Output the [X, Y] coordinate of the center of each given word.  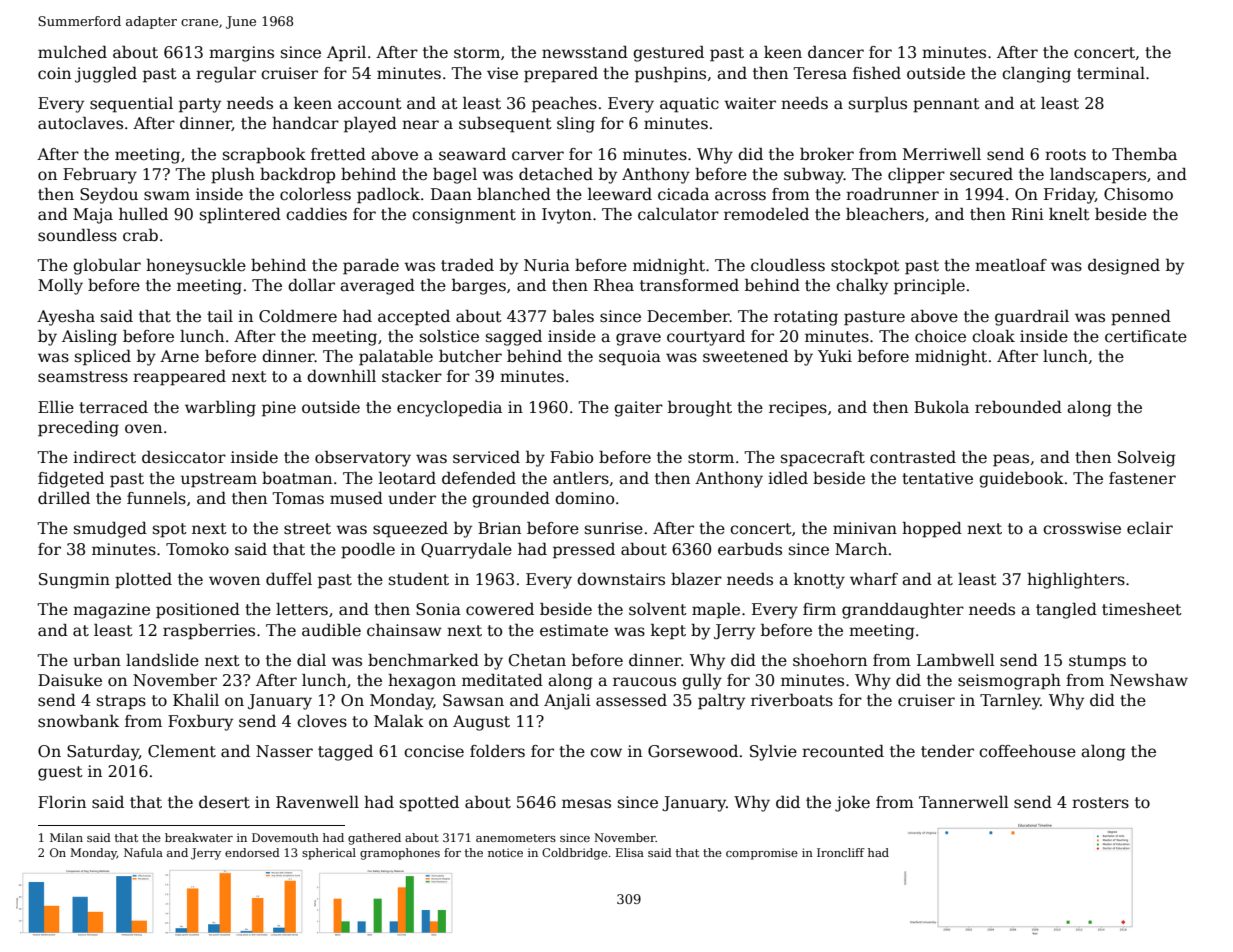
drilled [64, 498]
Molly [60, 287]
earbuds [750, 549]
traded [467, 265]
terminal [1111, 73]
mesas [586, 804]
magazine [111, 611]
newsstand [585, 52]
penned [1141, 318]
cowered [500, 609]
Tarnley [1010, 702]
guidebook [1021, 480]
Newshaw [1149, 680]
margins [241, 54]
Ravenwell [317, 802]
